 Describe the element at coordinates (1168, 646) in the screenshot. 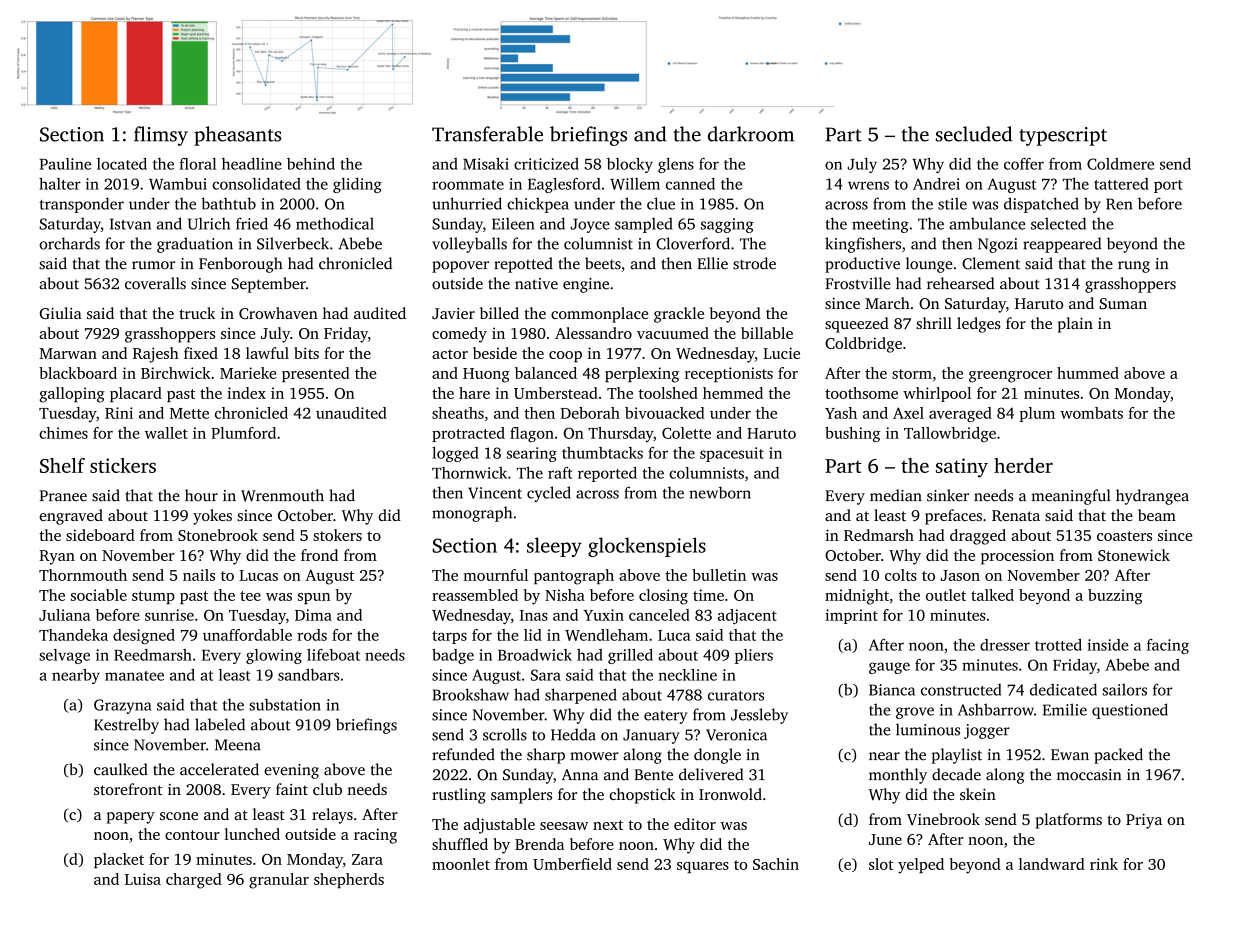

I see `facing` at that location.
